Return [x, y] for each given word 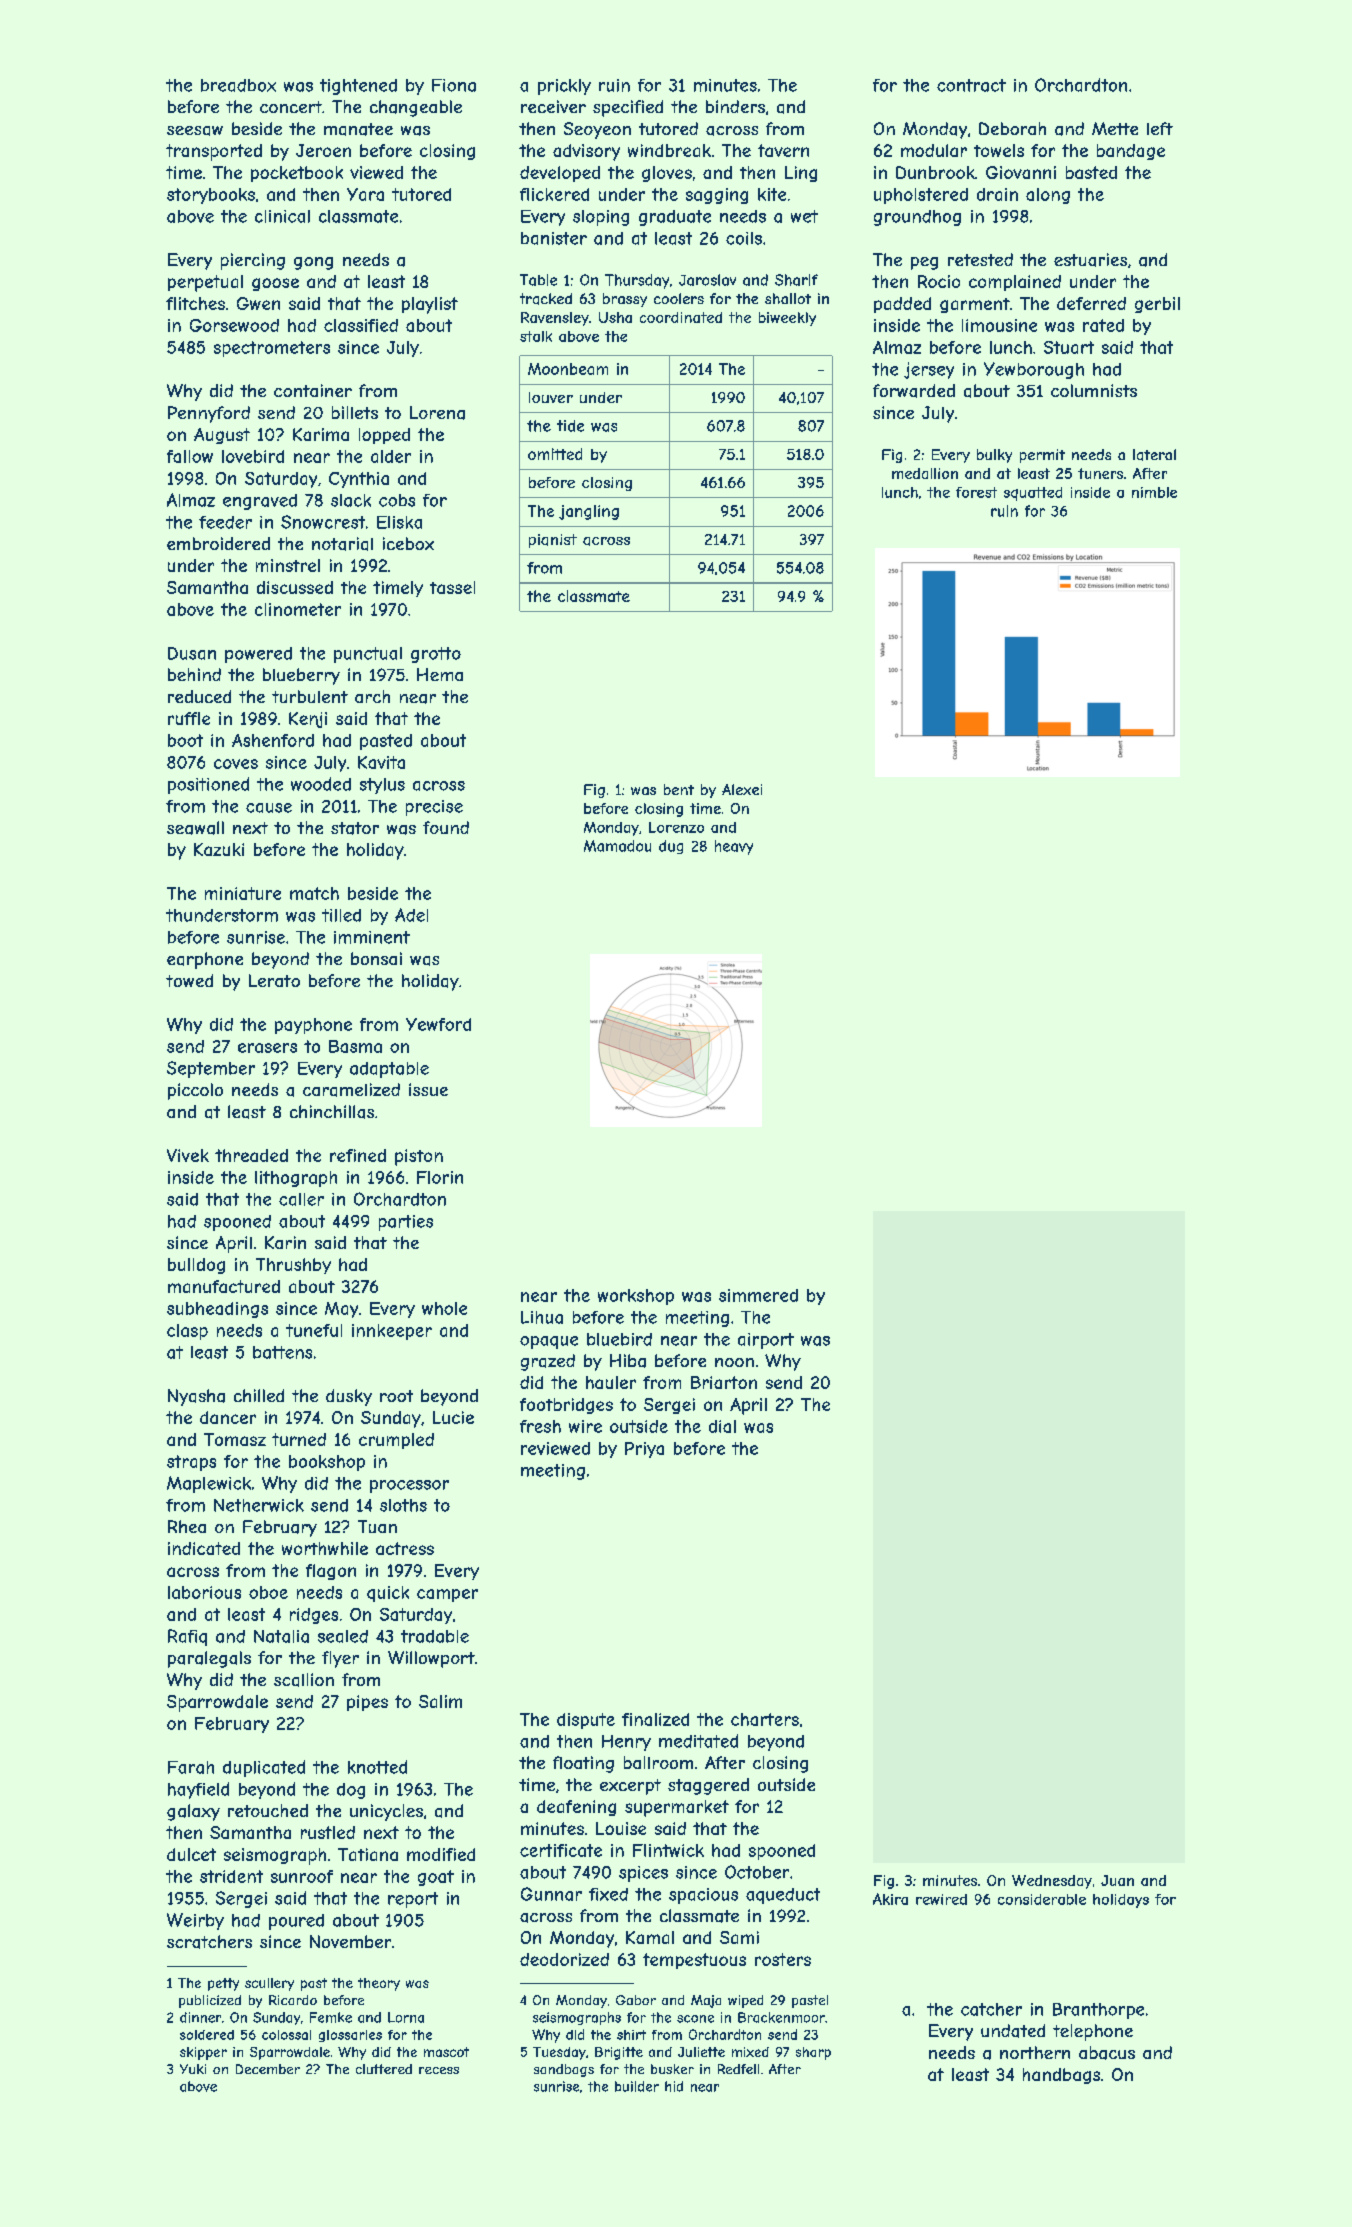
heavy [734, 847]
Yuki [193, 2069]
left [1160, 128]
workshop [636, 1297]
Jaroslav [707, 280]
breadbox [238, 85]
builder [637, 2086]
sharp [813, 2053]
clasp [187, 1332]
